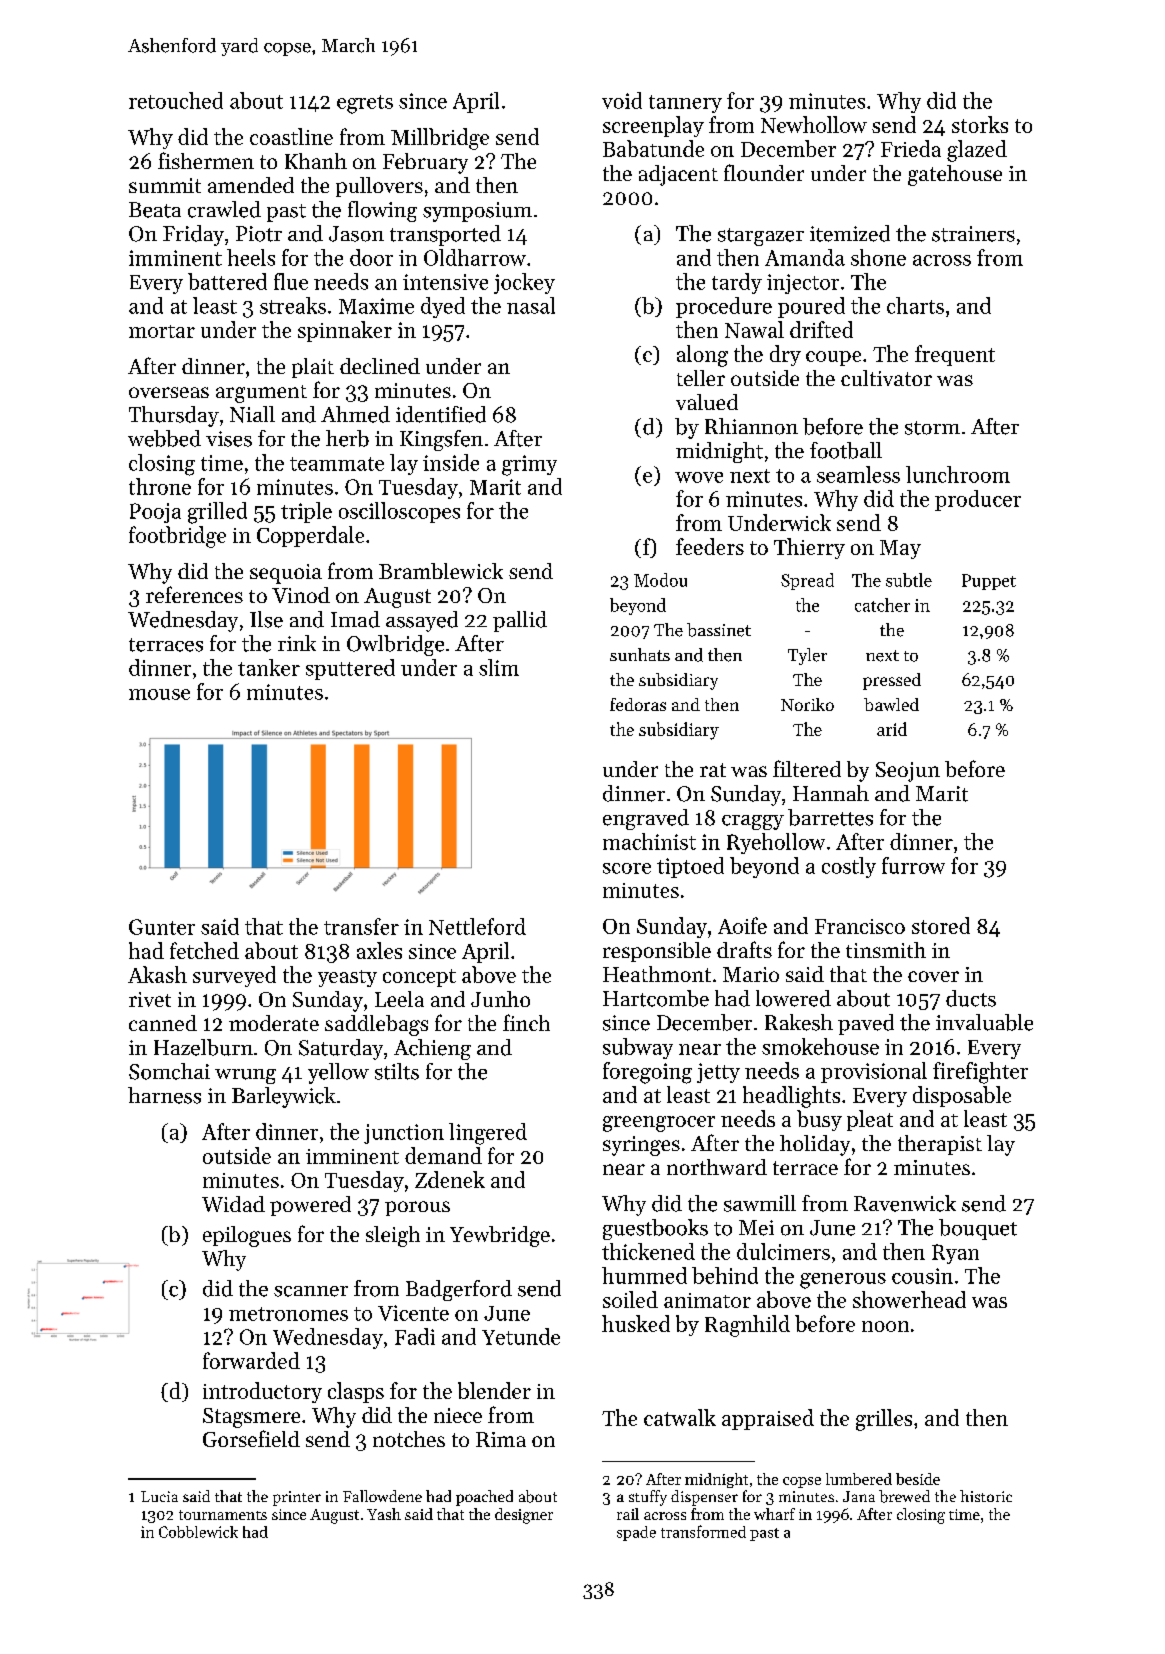 The image size is (1165, 1654). I want to click on lingered, so click(488, 1134).
